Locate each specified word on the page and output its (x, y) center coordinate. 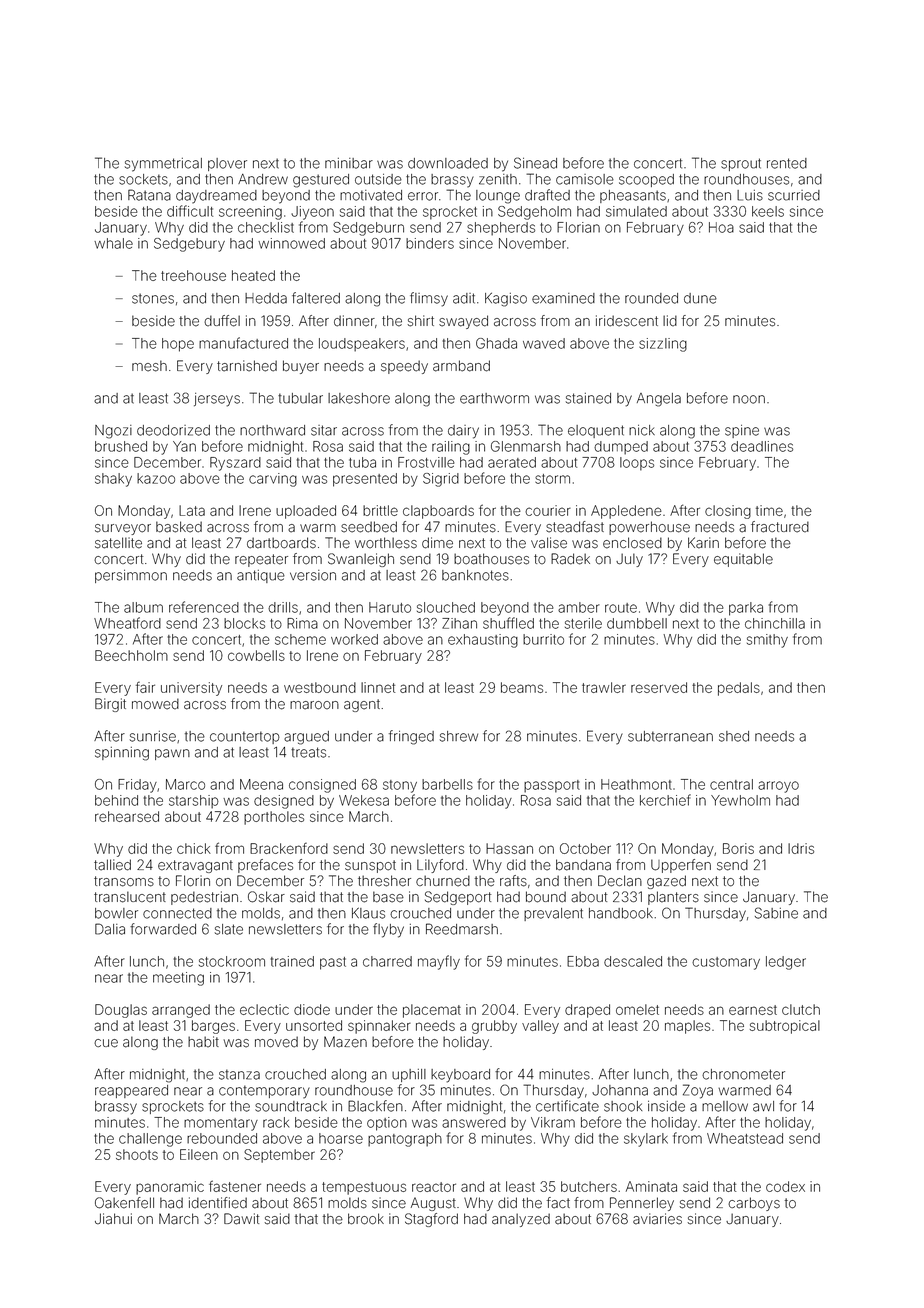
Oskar (266, 897)
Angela (659, 400)
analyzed (521, 1220)
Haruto (390, 607)
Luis (750, 195)
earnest (753, 1010)
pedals (739, 689)
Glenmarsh (526, 446)
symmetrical (163, 165)
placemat (432, 1011)
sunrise (153, 736)
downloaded (448, 163)
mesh (149, 366)
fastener (235, 1186)
